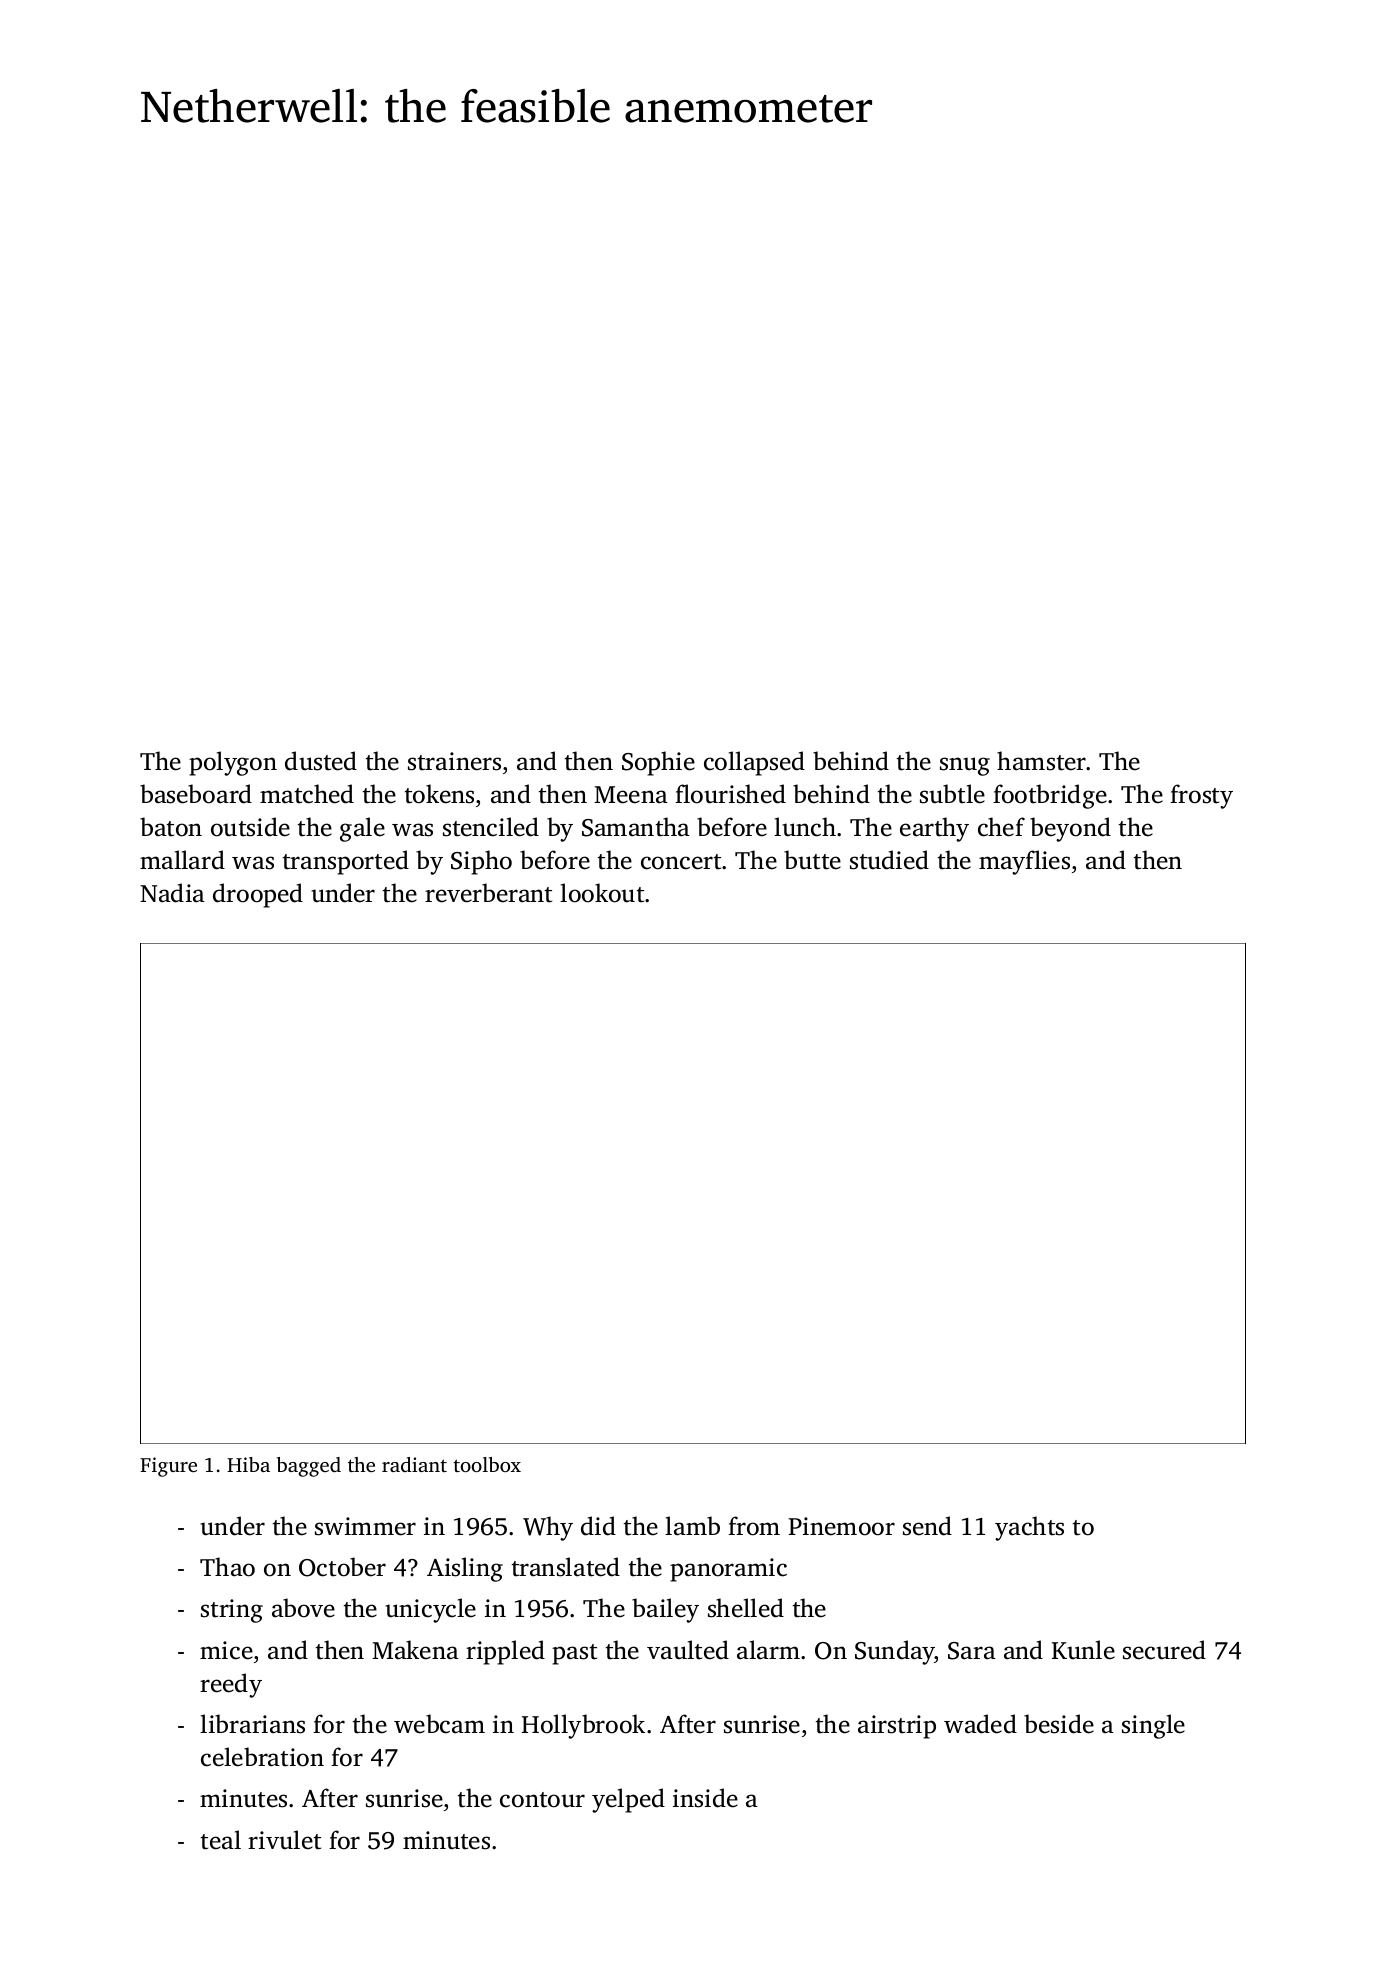 The height and width of the screenshot is (1969, 1386). Describe the element at coordinates (258, 895) in the screenshot. I see `drooped` at that location.
